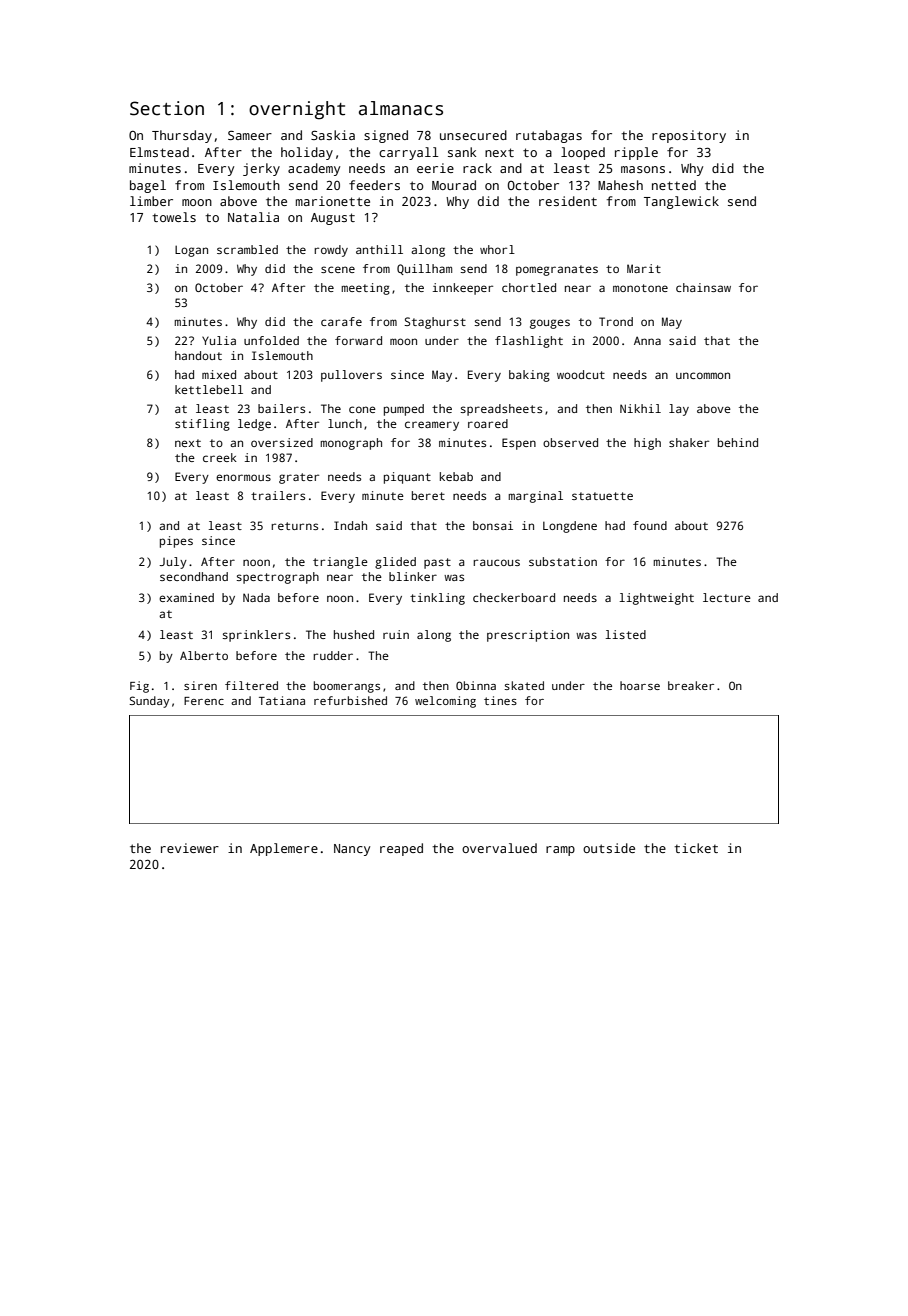 The width and height of the screenshot is (908, 1316). What do you see at coordinates (640, 685) in the screenshot?
I see `hoarse` at bounding box center [640, 685].
